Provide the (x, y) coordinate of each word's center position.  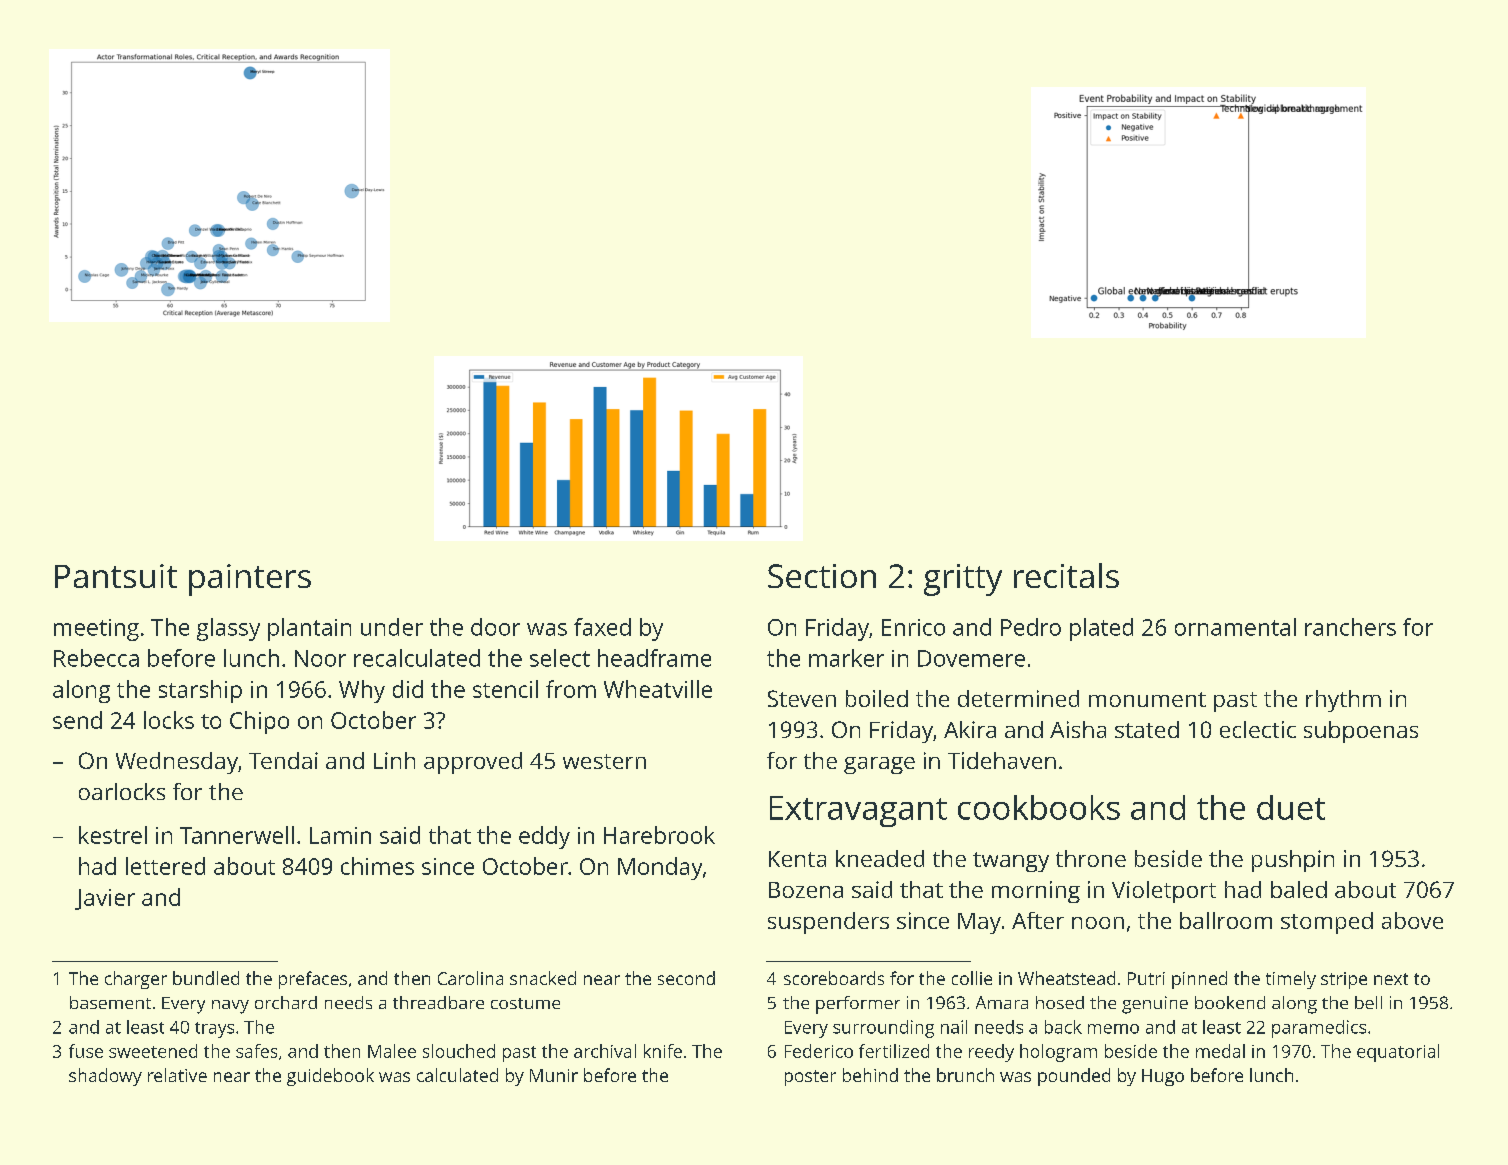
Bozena (806, 890)
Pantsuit (116, 576)
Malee (392, 1051)
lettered (165, 866)
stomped (1327, 923)
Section (822, 576)
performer (858, 1005)
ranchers (1350, 627)
